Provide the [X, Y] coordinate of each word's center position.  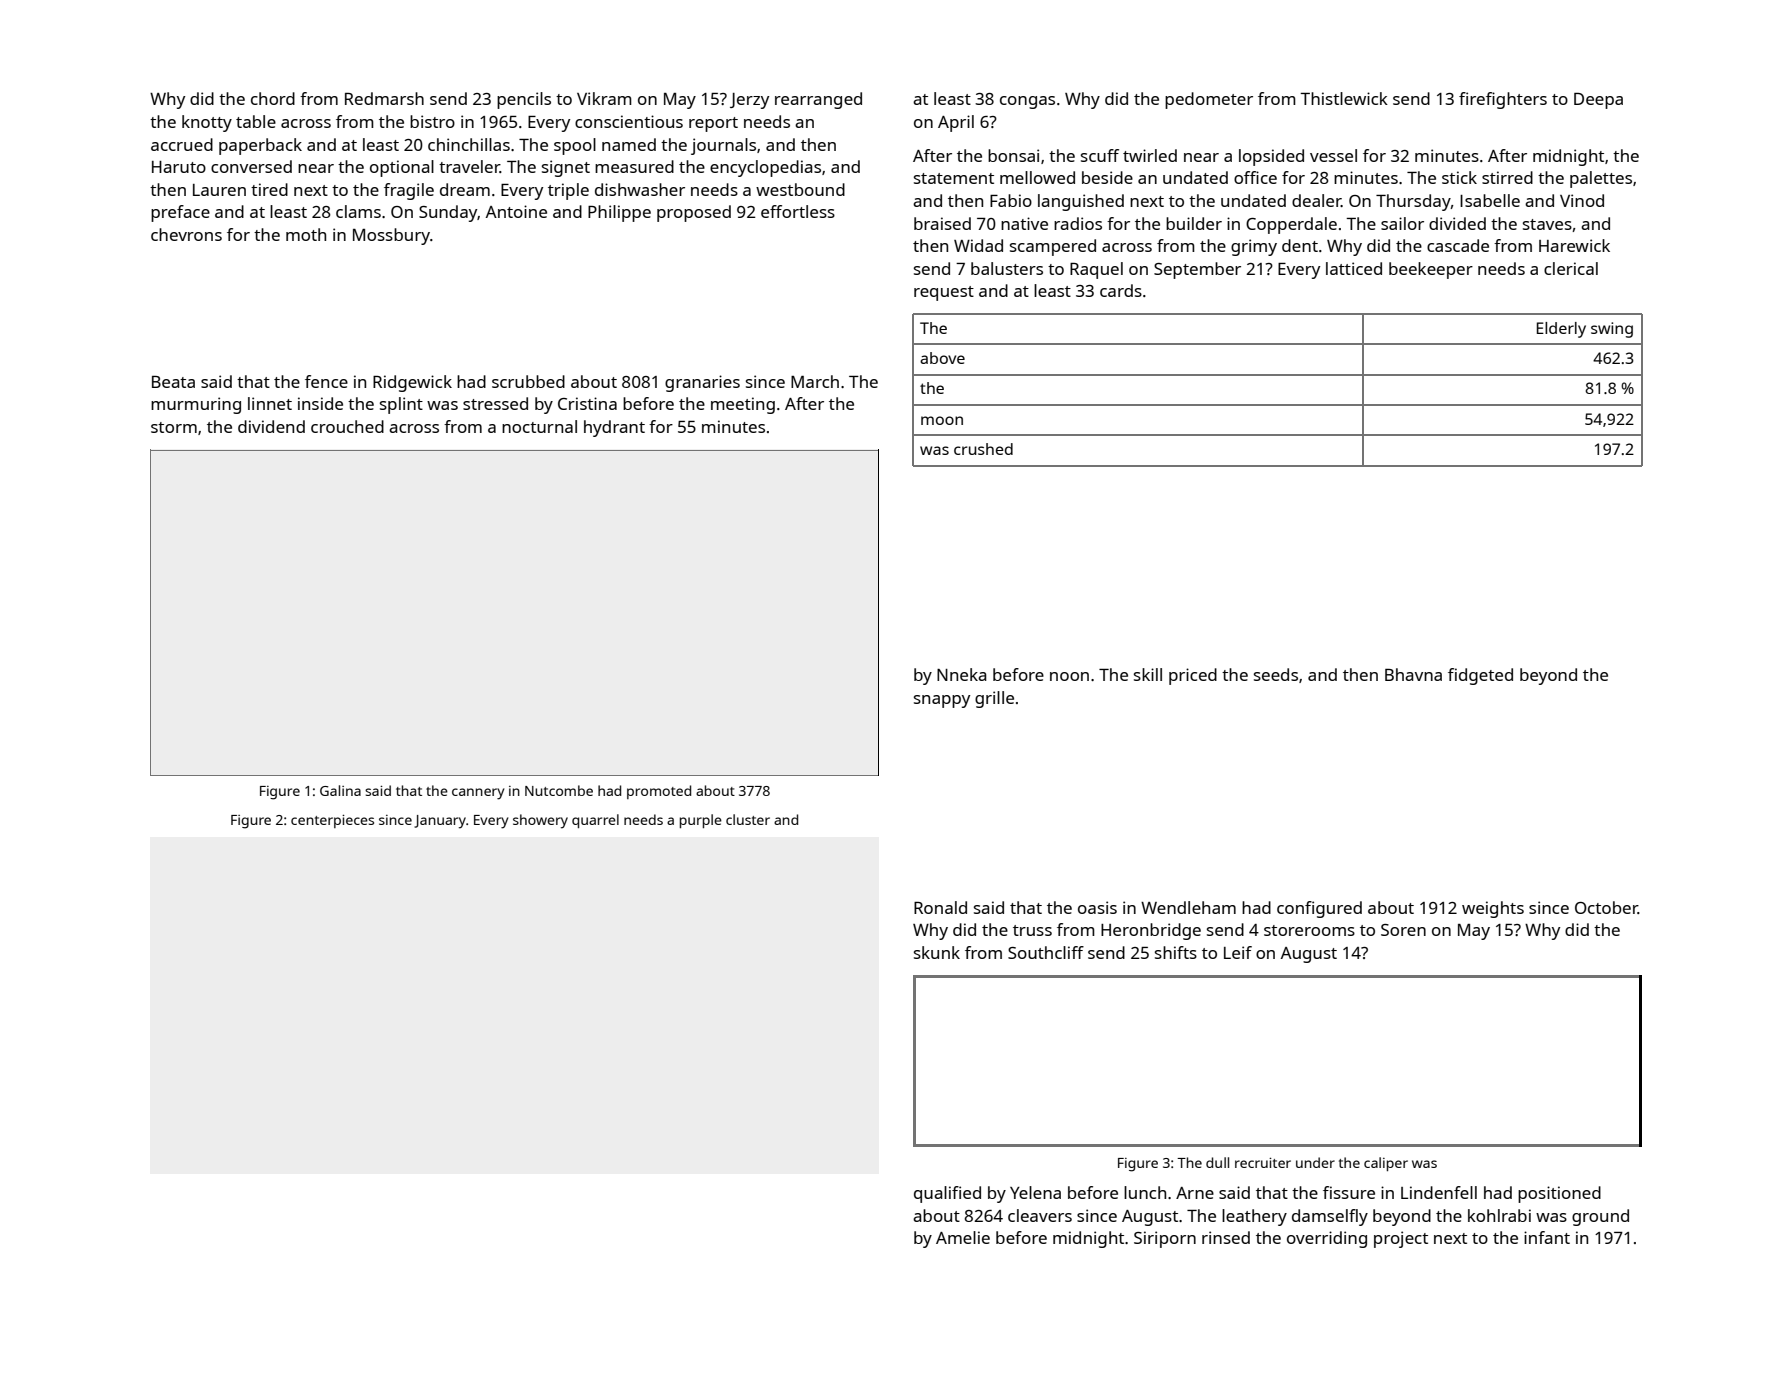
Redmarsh [384, 98]
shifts [1176, 952]
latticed [1354, 268]
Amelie [963, 1237]
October [1606, 907]
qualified [947, 1194]
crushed [983, 449]
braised [942, 223]
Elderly [1561, 330]
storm [174, 427]
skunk [937, 952]
